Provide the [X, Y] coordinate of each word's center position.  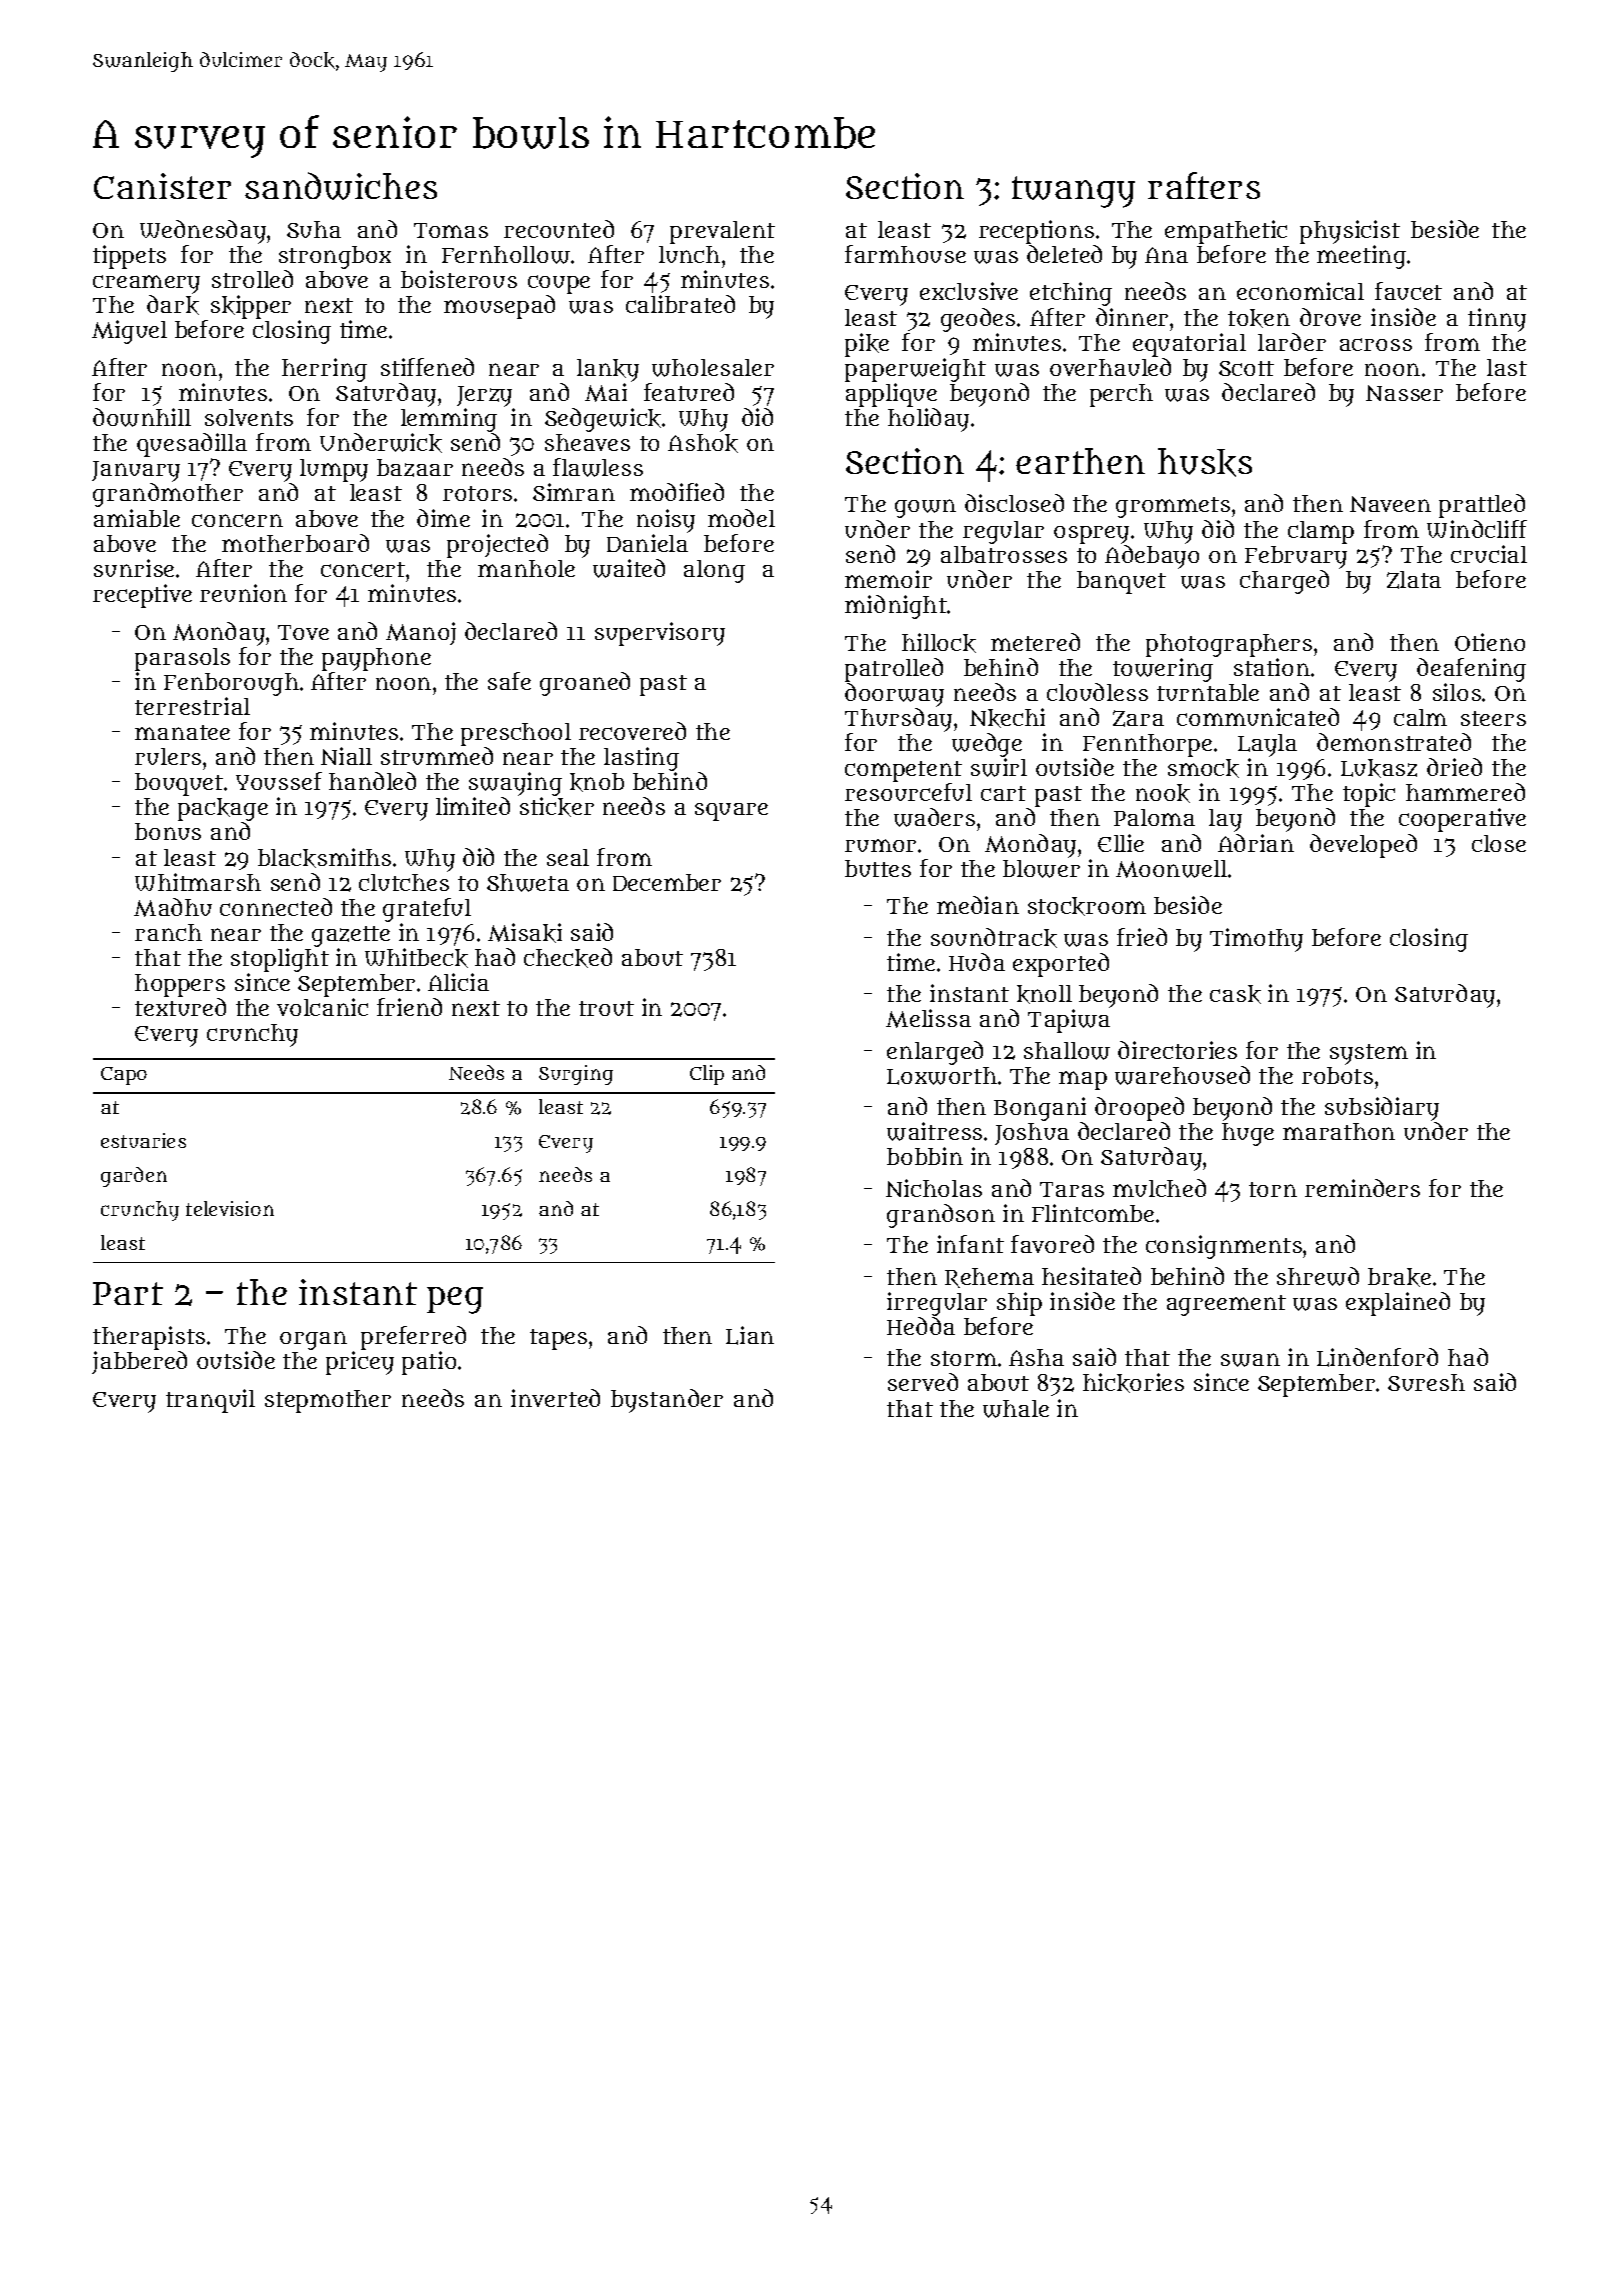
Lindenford [1377, 1357]
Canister [162, 186]
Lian [750, 1335]
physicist [1350, 232]
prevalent [722, 232]
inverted [555, 1398]
